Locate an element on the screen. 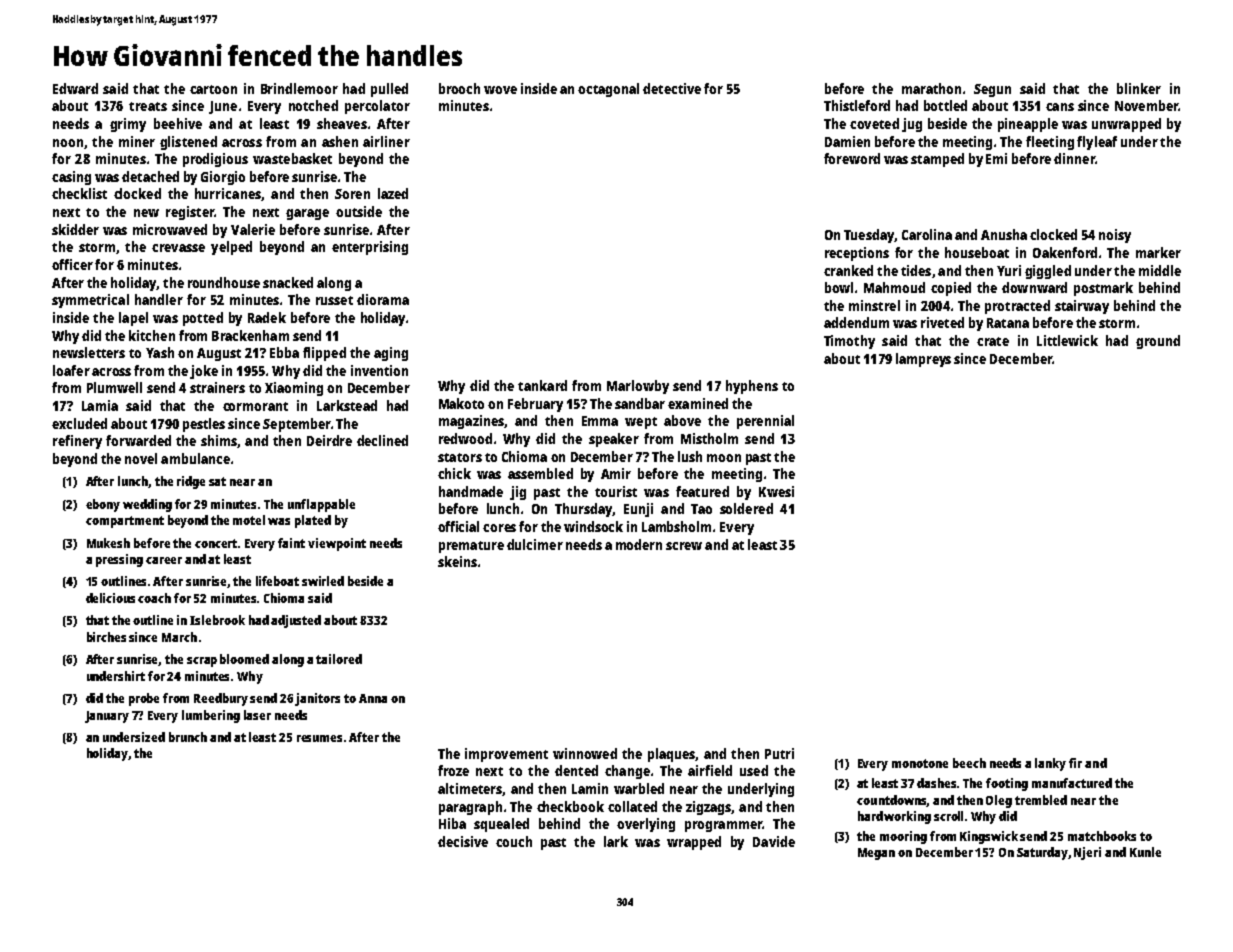  modern is located at coordinates (639, 544).
